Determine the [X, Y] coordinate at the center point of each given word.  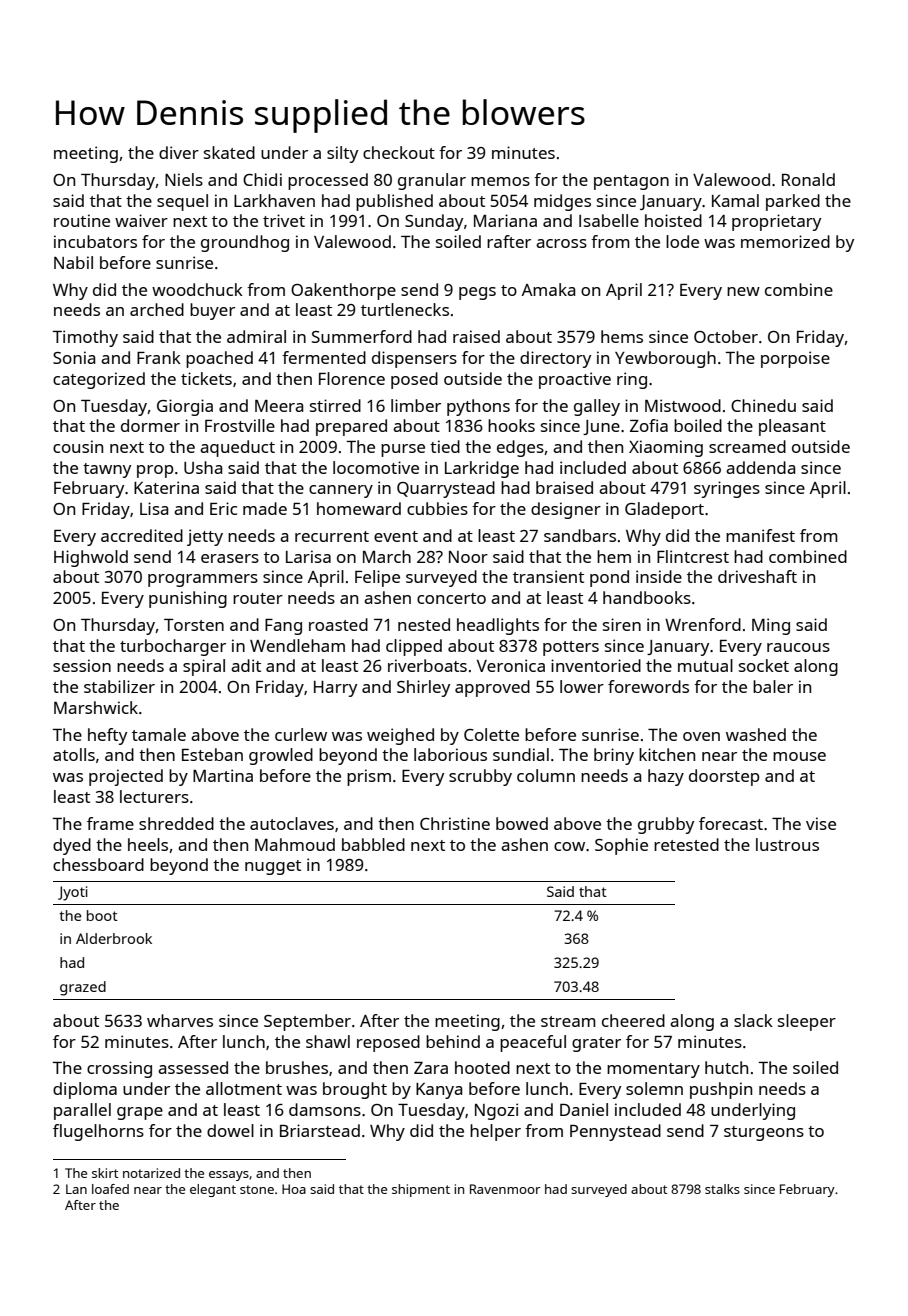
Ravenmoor [505, 1189]
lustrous [787, 844]
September [307, 1022]
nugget [273, 867]
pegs [477, 293]
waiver [141, 220]
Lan [76, 1189]
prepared [351, 427]
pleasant [792, 427]
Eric [223, 508]
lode [682, 241]
